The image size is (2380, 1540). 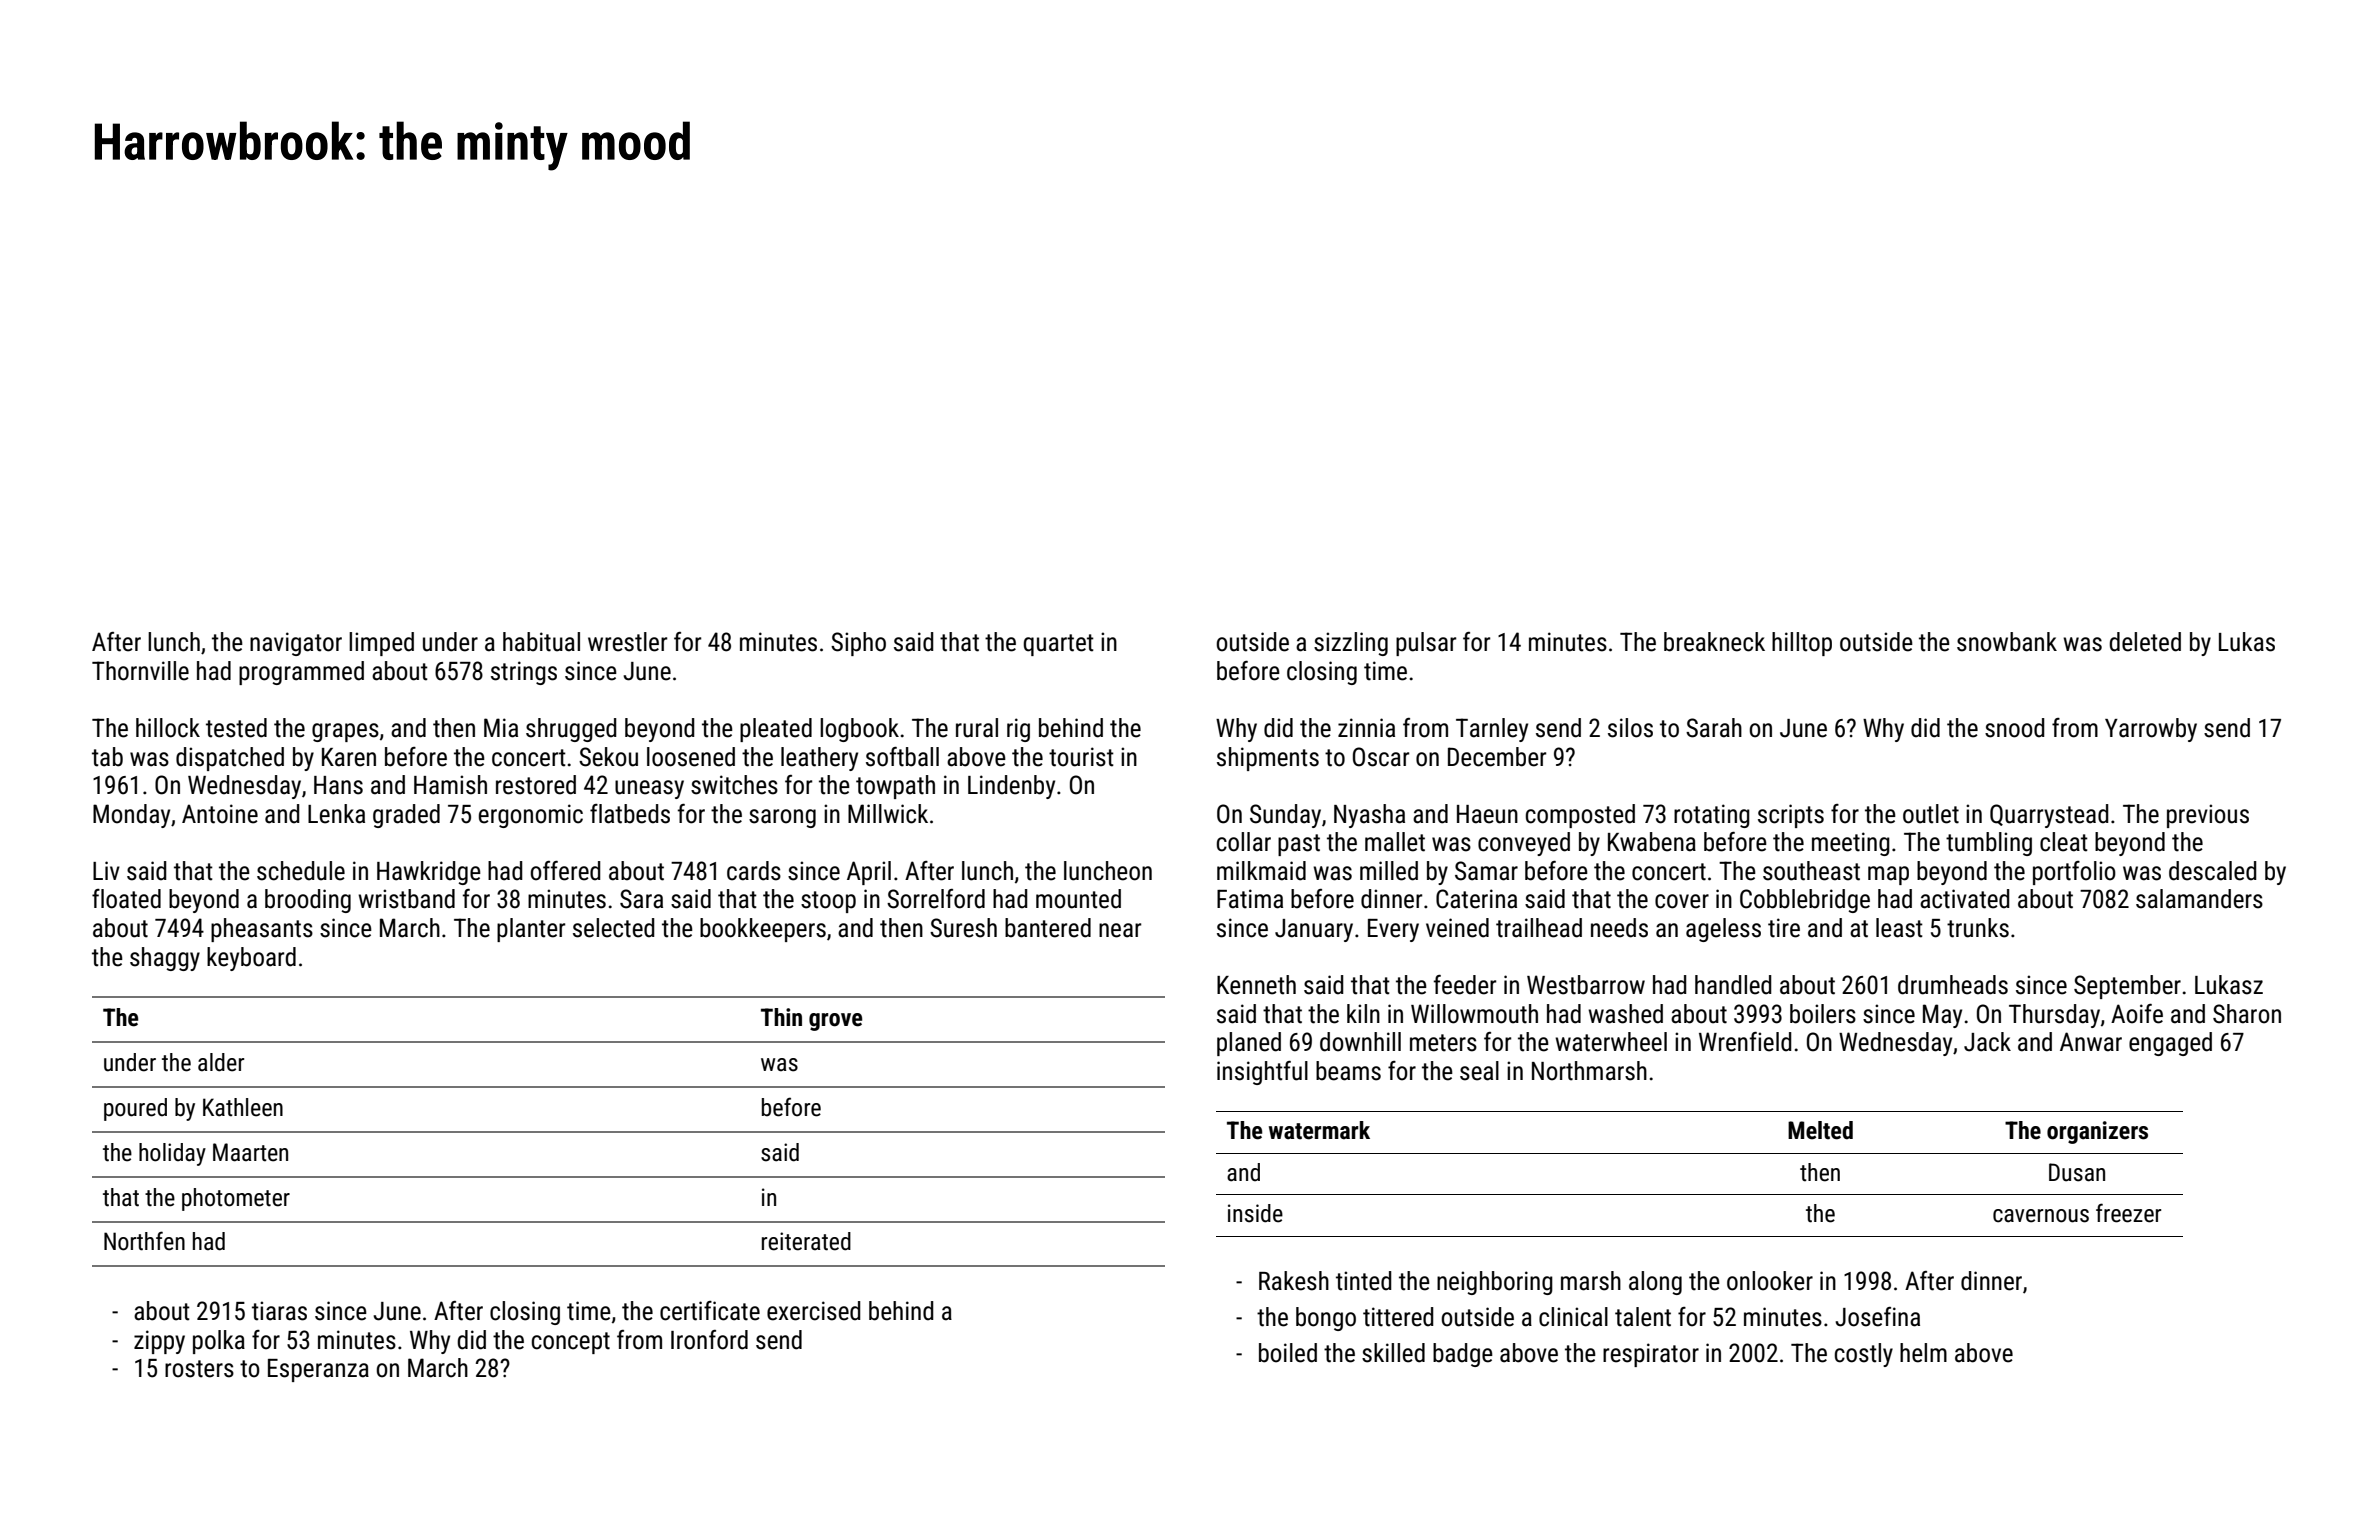 What do you see at coordinates (1492, 730) in the screenshot?
I see `Tarnley` at bounding box center [1492, 730].
